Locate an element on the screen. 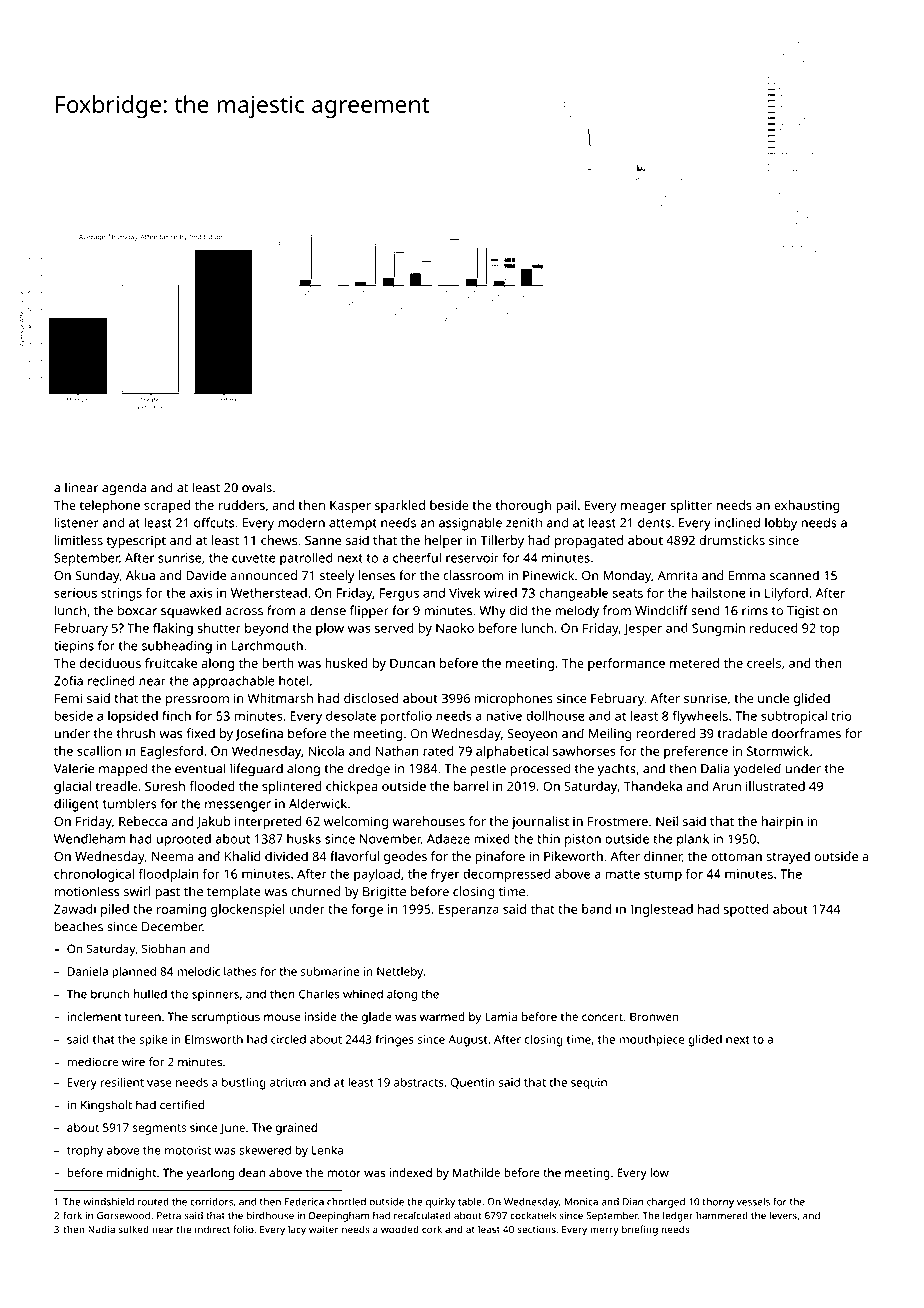 The height and width of the screenshot is (1308, 924). sections is located at coordinates (536, 1229).
